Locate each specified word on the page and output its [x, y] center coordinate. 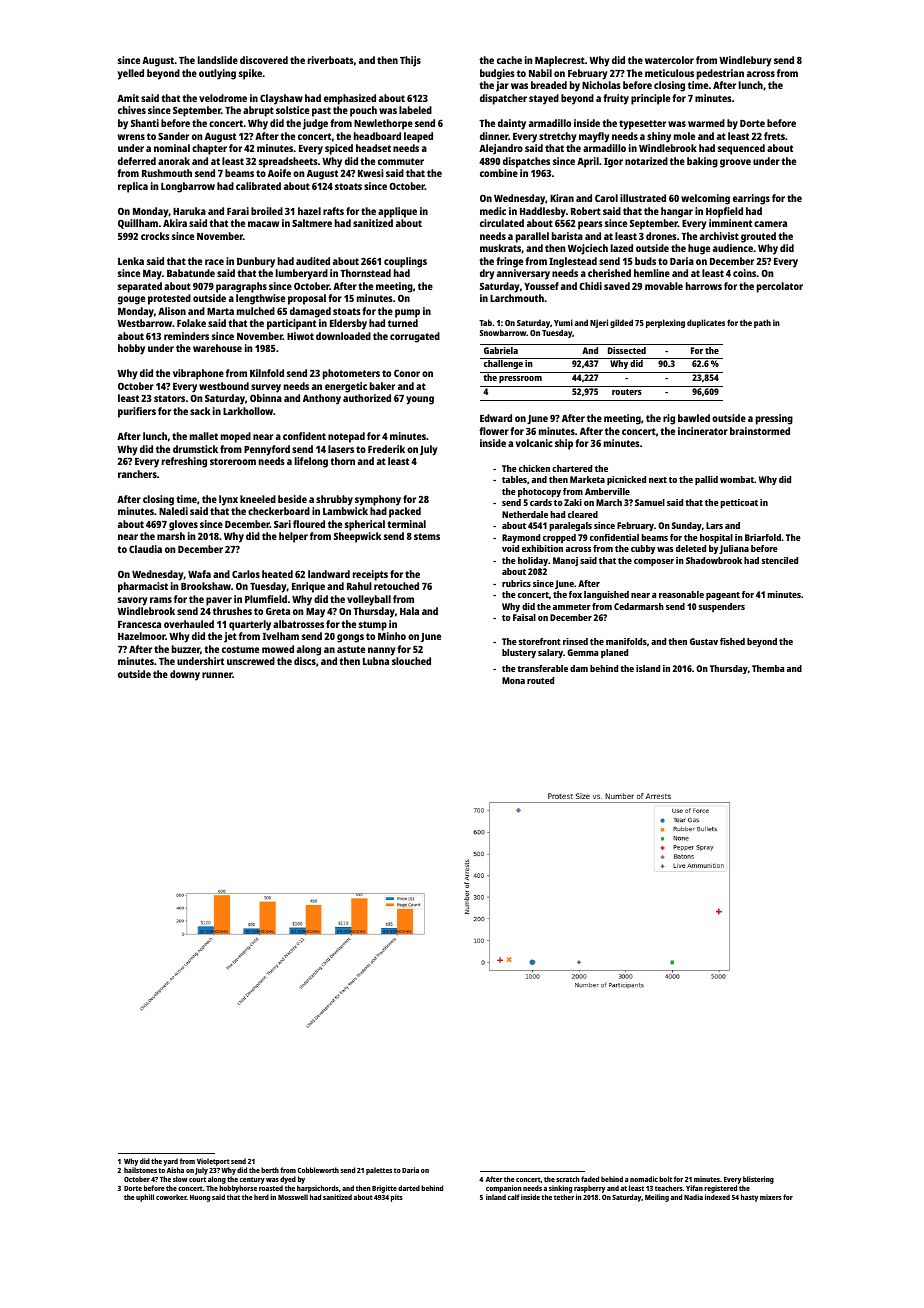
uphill [145, 1198]
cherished [609, 273]
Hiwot [300, 336]
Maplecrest [560, 61]
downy [185, 675]
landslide [218, 60]
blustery [519, 653]
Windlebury [745, 61]
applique [397, 212]
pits [397, 1198]
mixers [771, 1197]
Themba [768, 668]
